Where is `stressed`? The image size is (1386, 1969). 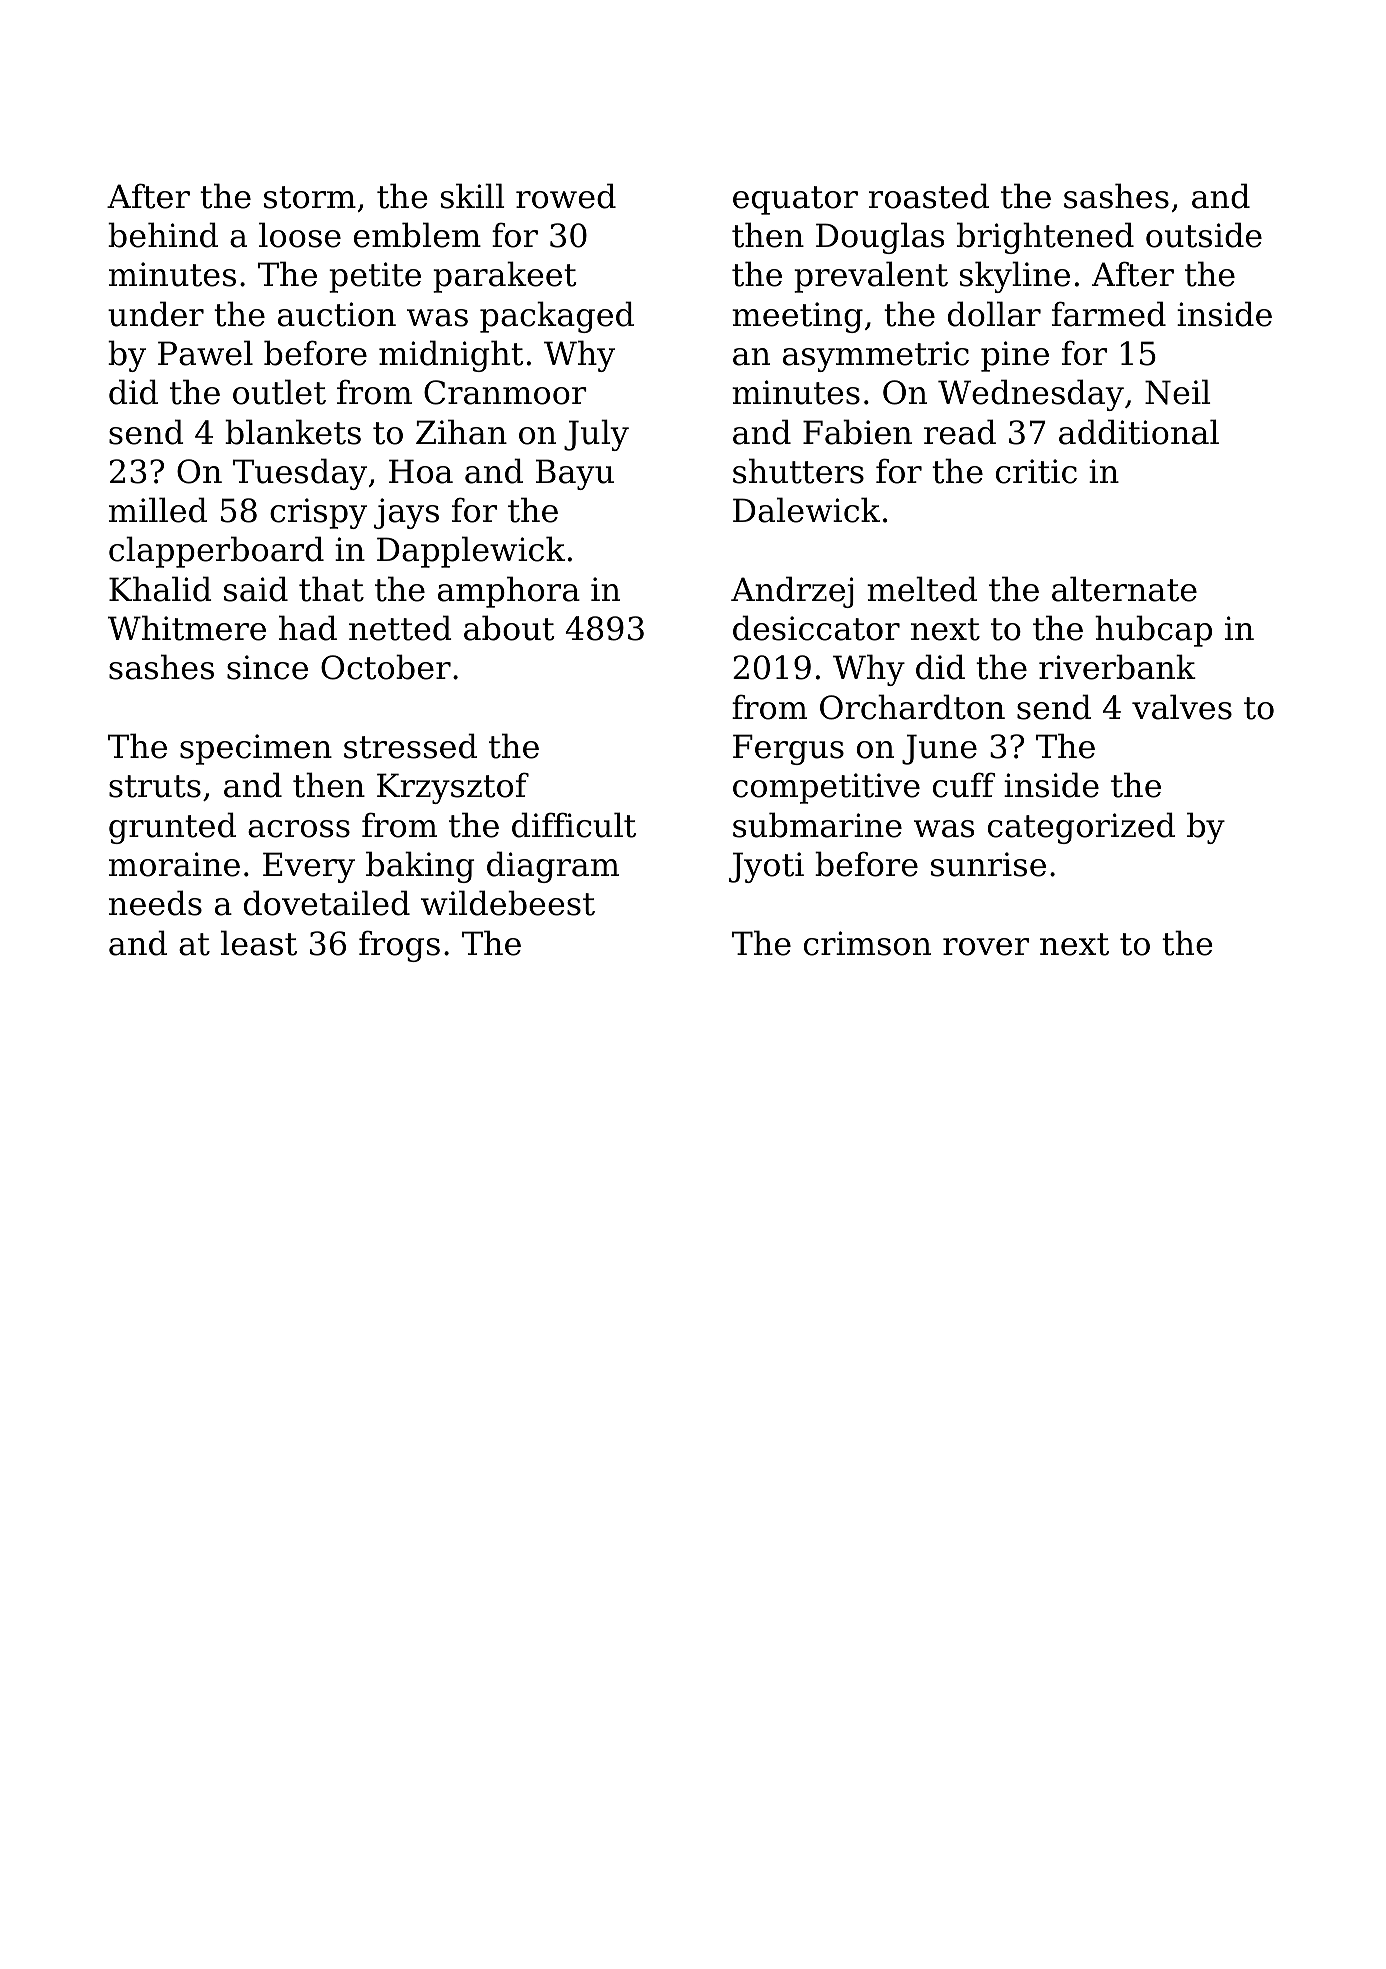 stressed is located at coordinates (410, 746).
